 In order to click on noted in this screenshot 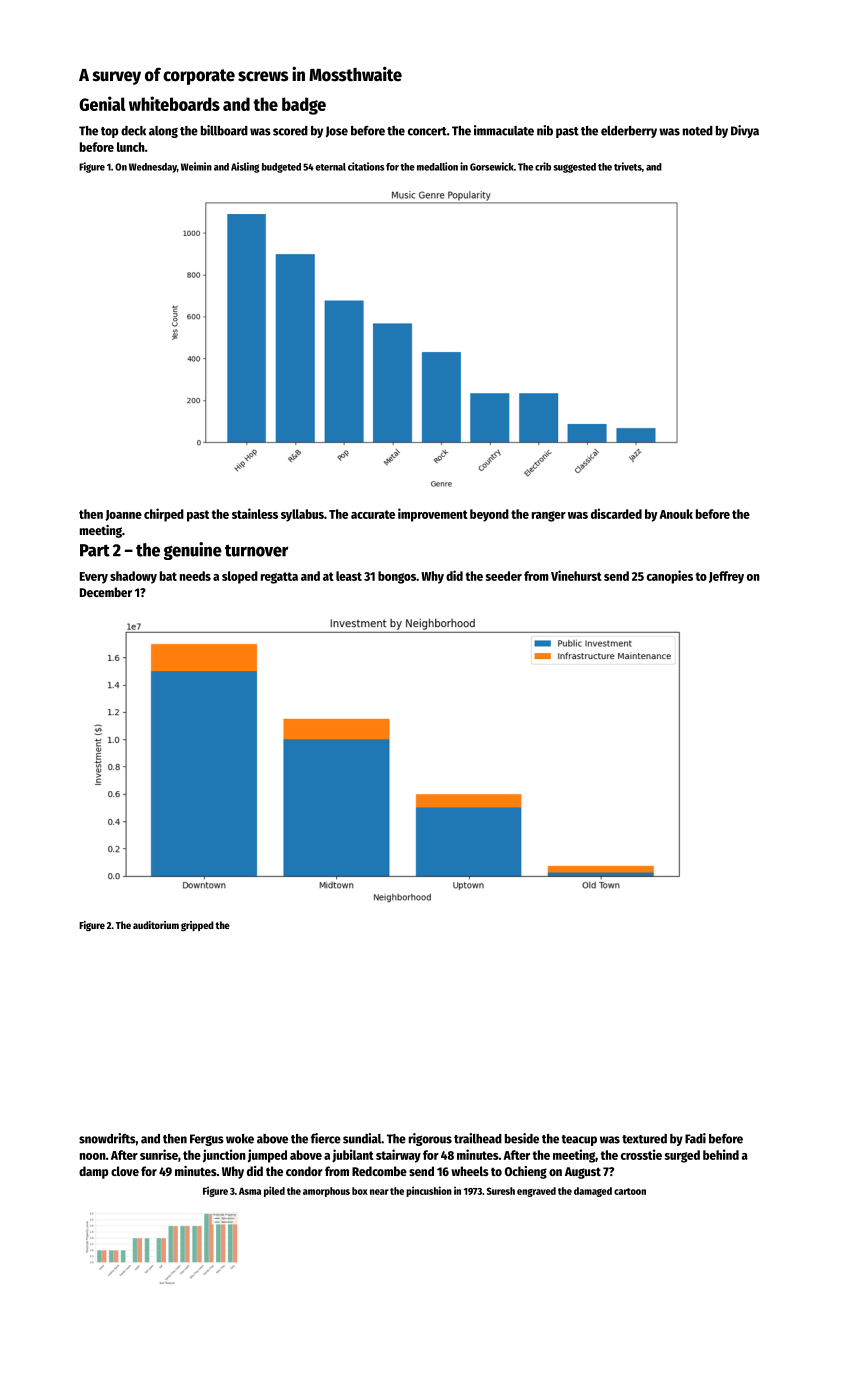, I will do `click(698, 131)`.
